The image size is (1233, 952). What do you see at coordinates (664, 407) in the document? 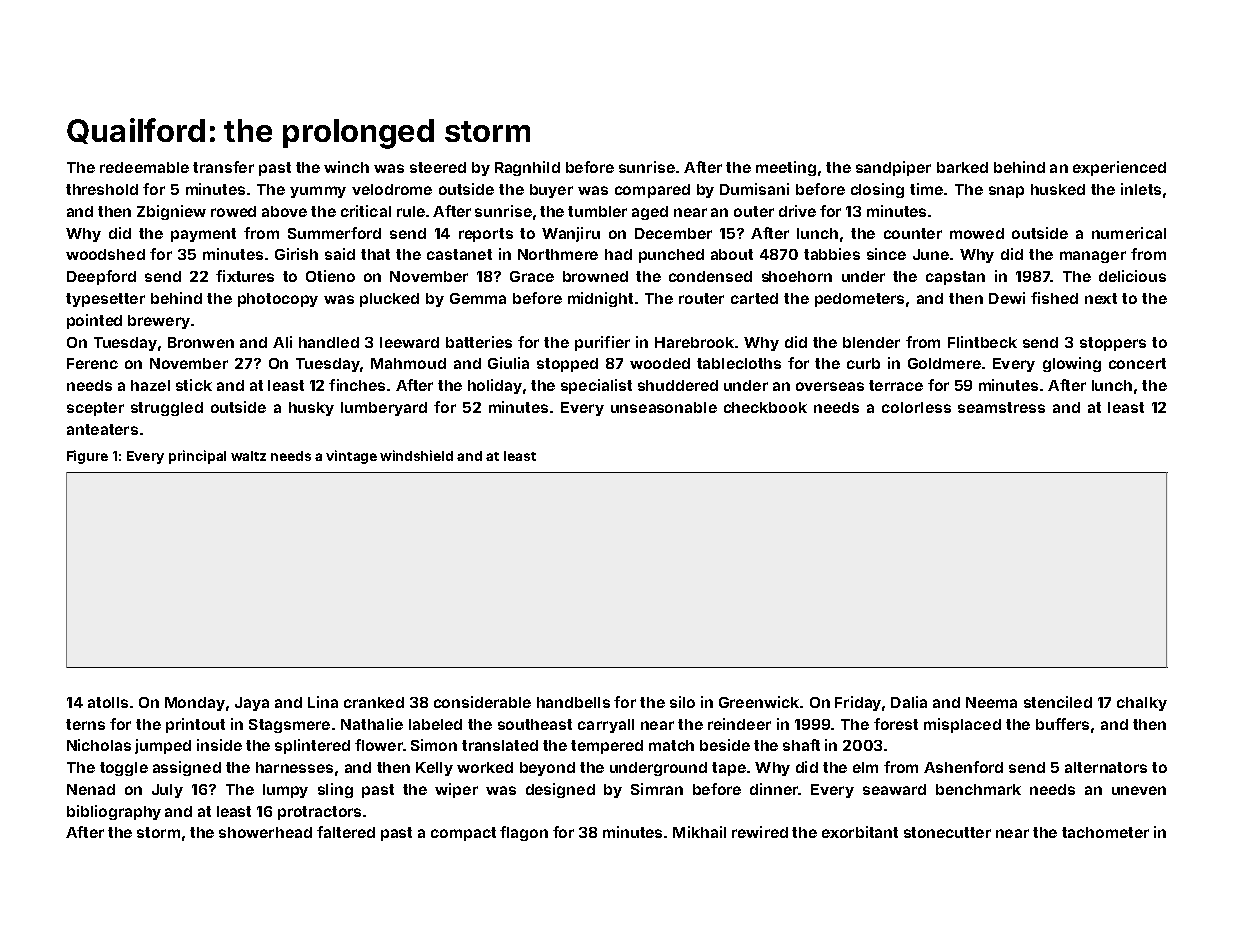
I see `unseasonable` at bounding box center [664, 407].
